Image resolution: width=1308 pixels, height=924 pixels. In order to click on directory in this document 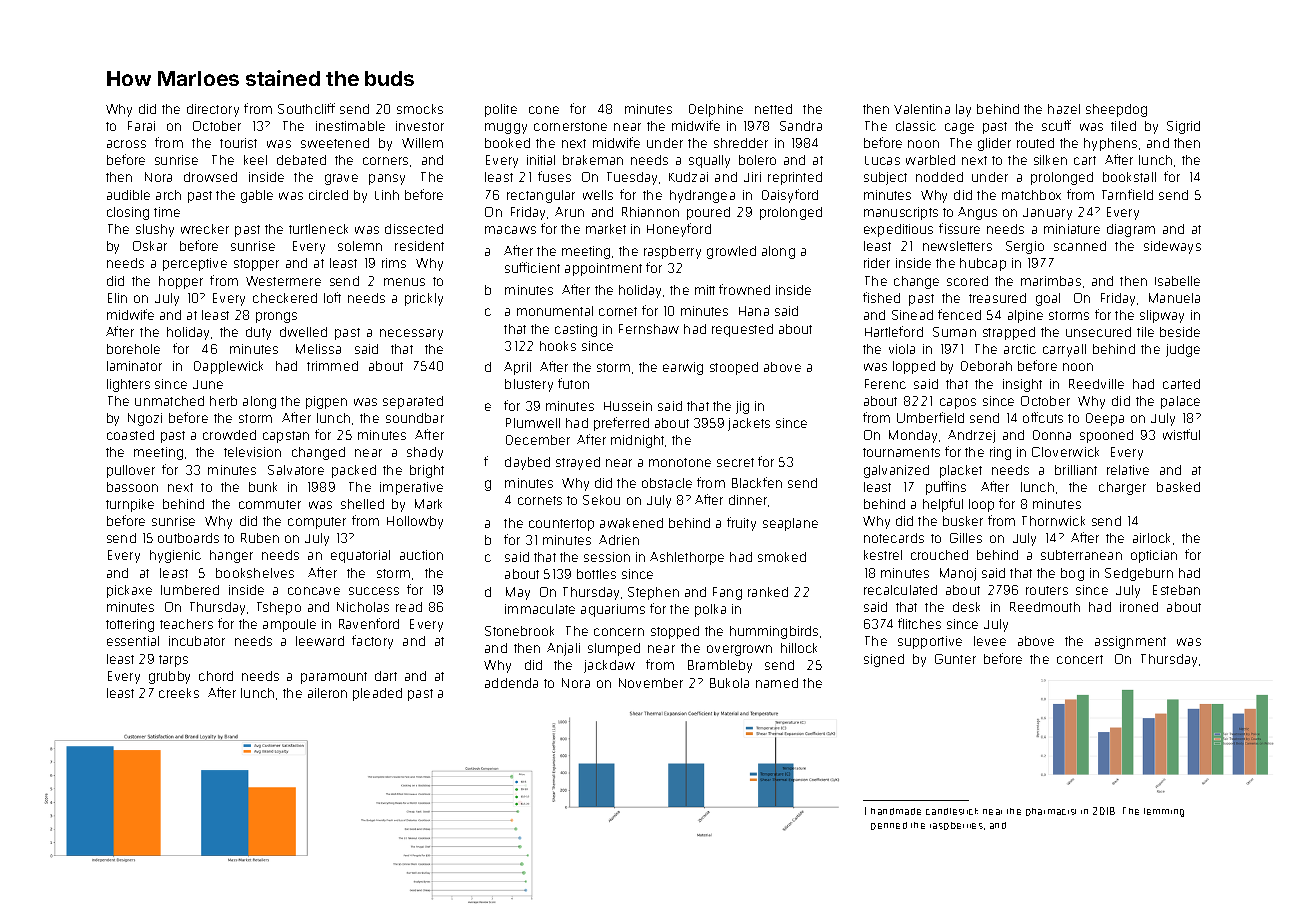, I will do `click(213, 110)`.
